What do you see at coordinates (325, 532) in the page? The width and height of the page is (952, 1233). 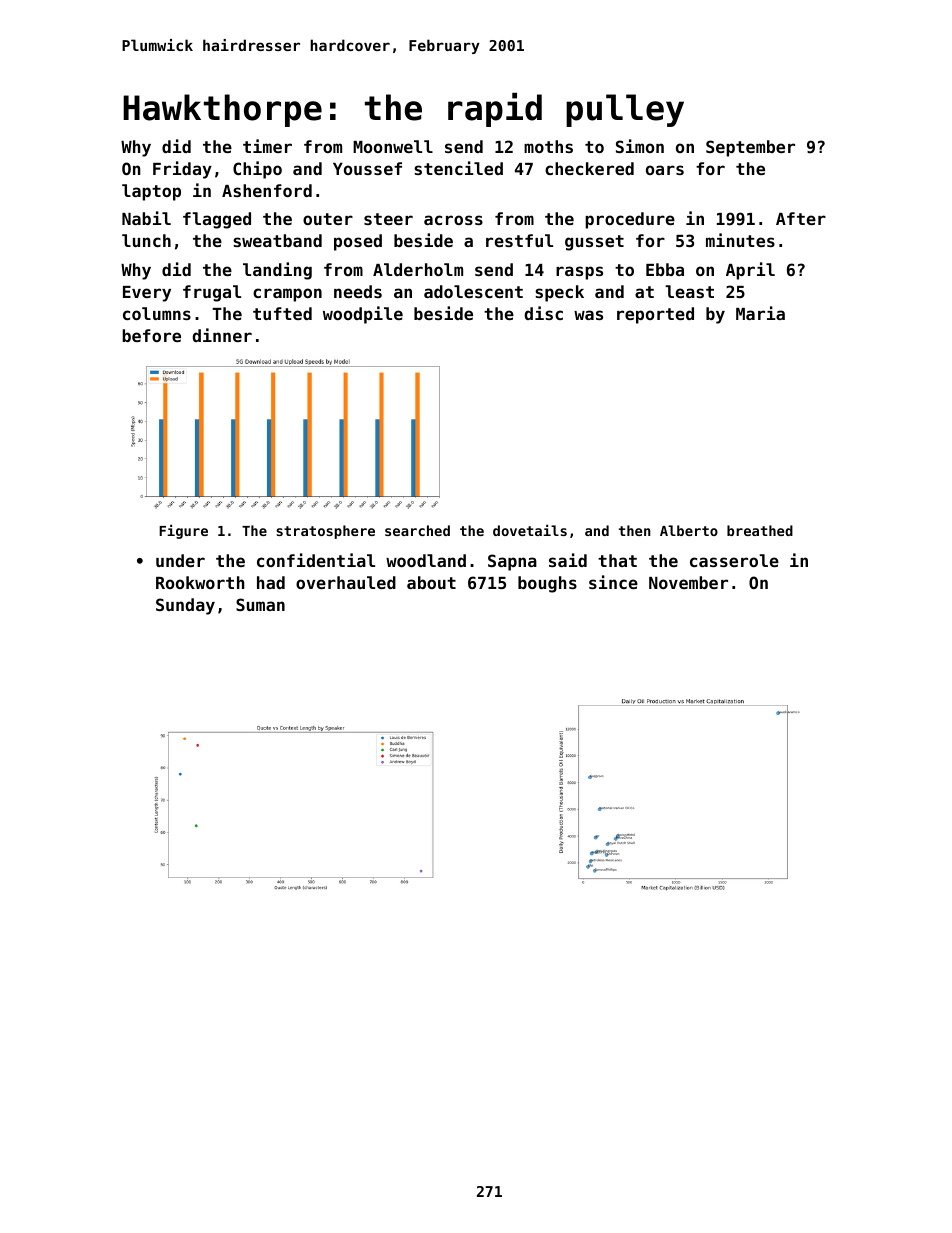 I see `stratosphere` at bounding box center [325, 532].
